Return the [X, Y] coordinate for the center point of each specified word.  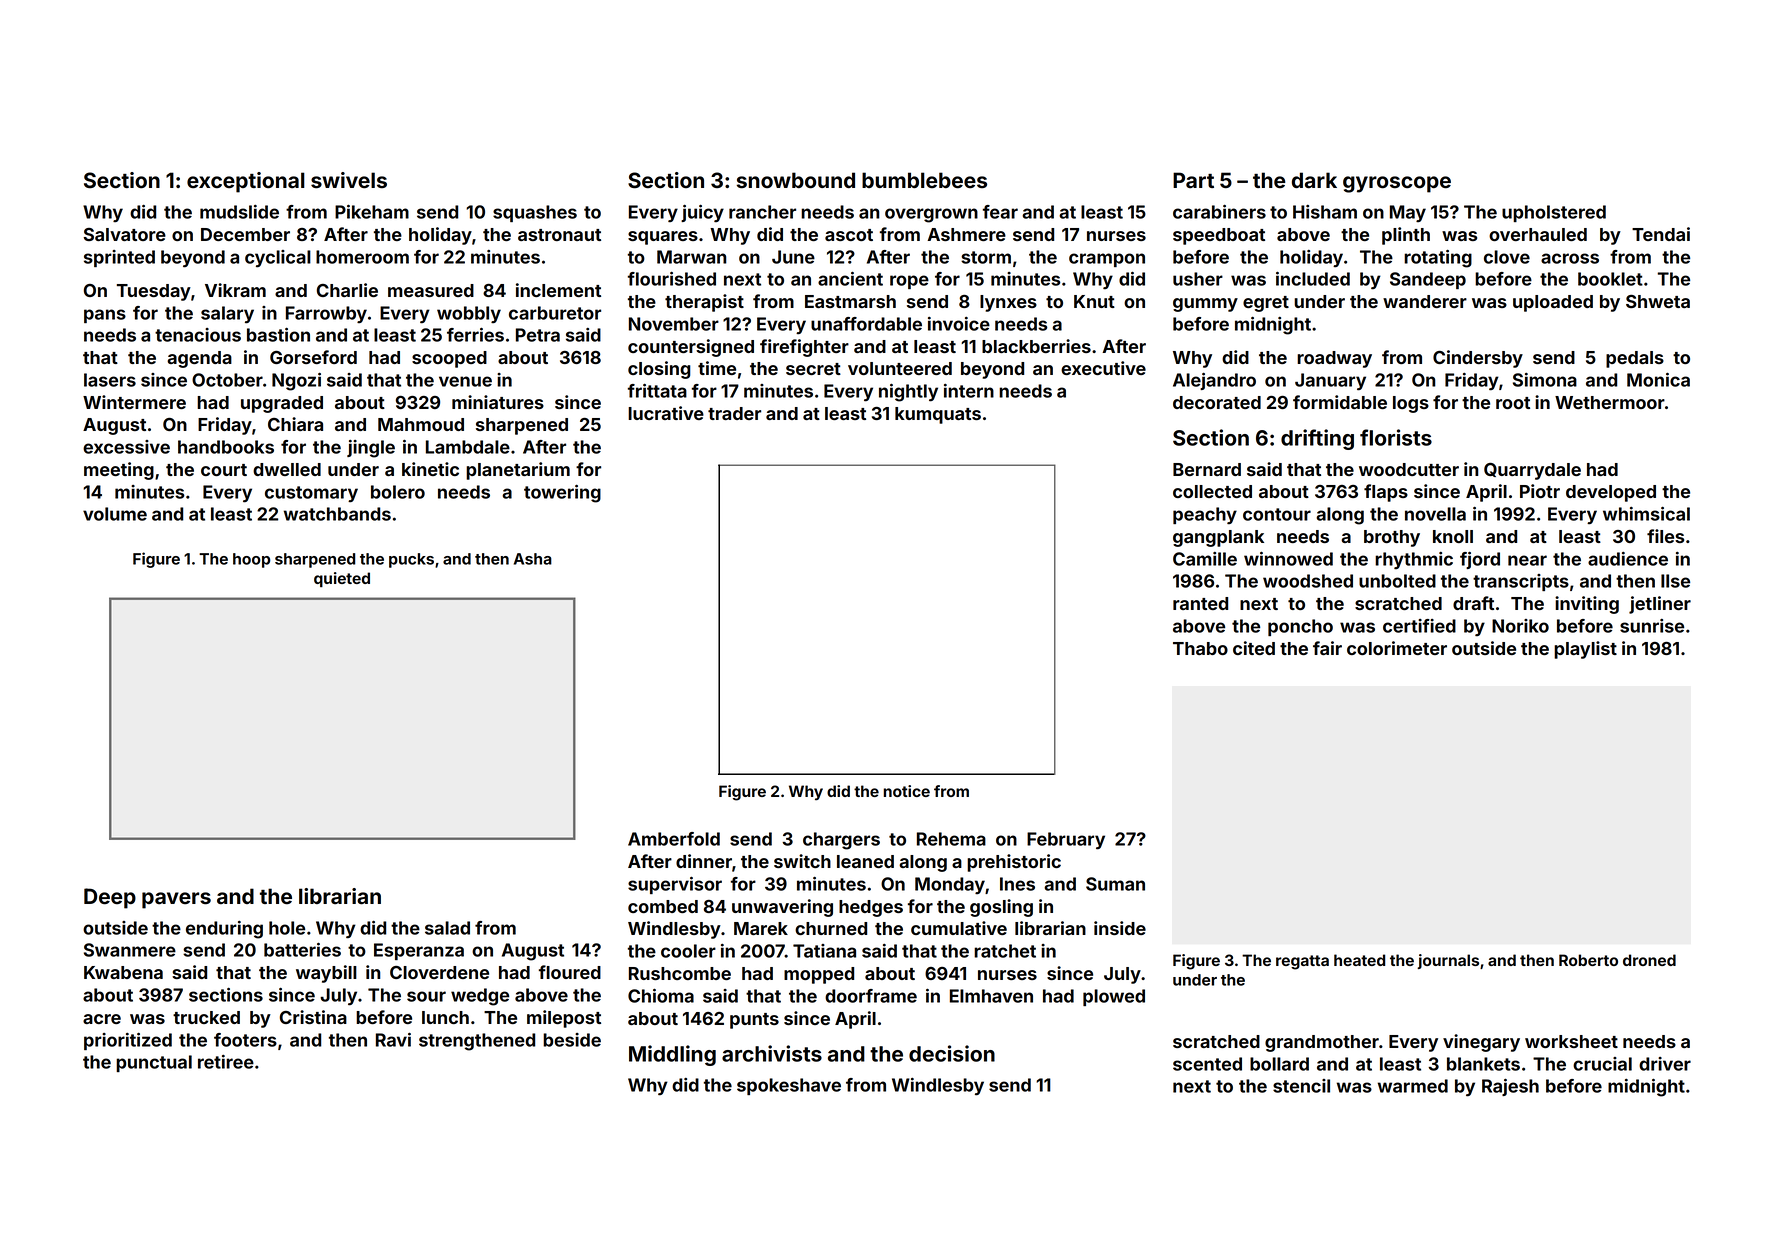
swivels [349, 180]
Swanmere [130, 950]
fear [1000, 212]
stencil [1301, 1086]
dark [1314, 180]
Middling [672, 1055]
